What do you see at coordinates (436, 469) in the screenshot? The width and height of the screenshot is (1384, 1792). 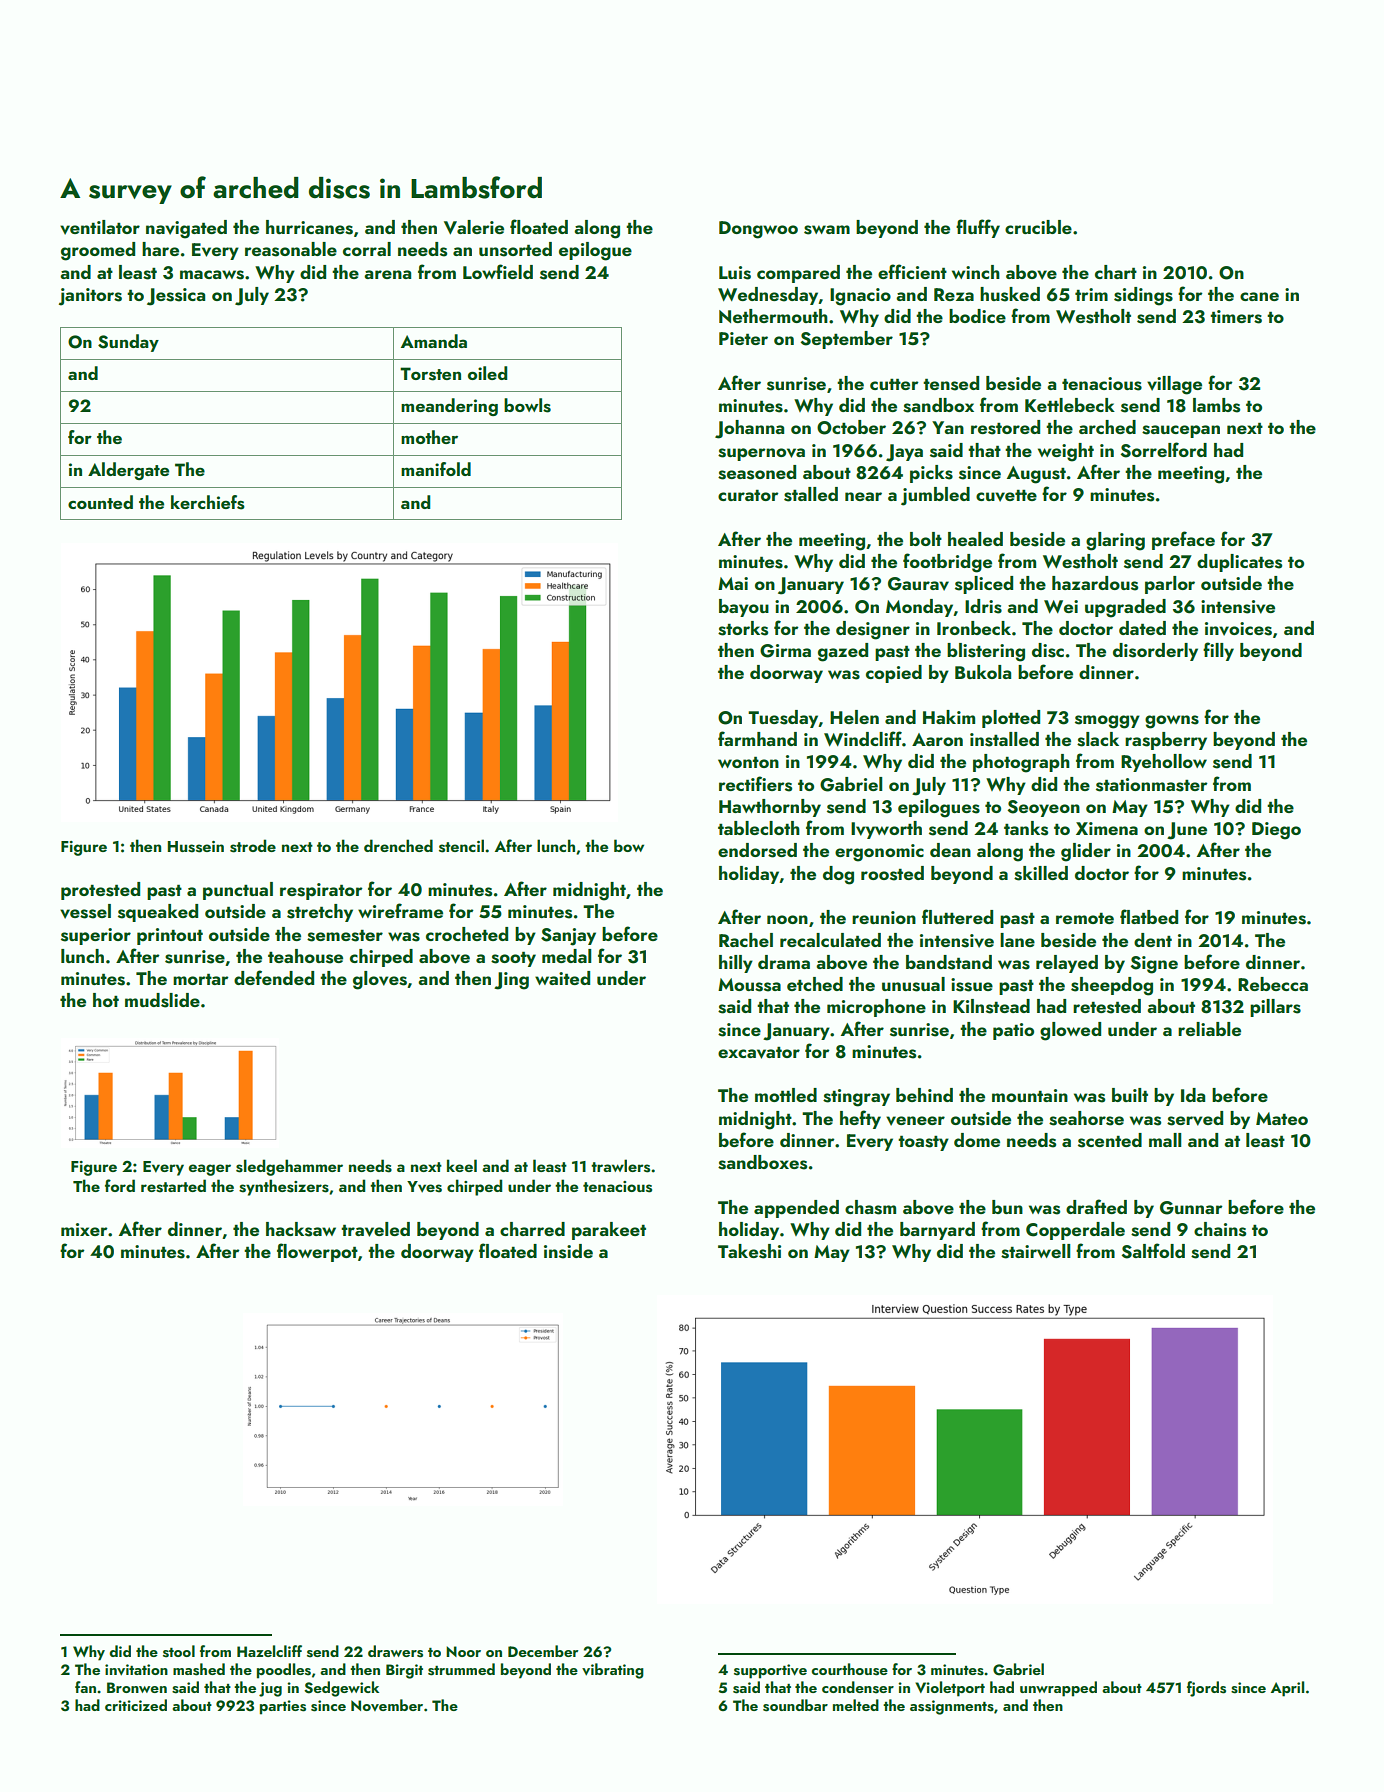 I see `manifold` at bounding box center [436, 469].
